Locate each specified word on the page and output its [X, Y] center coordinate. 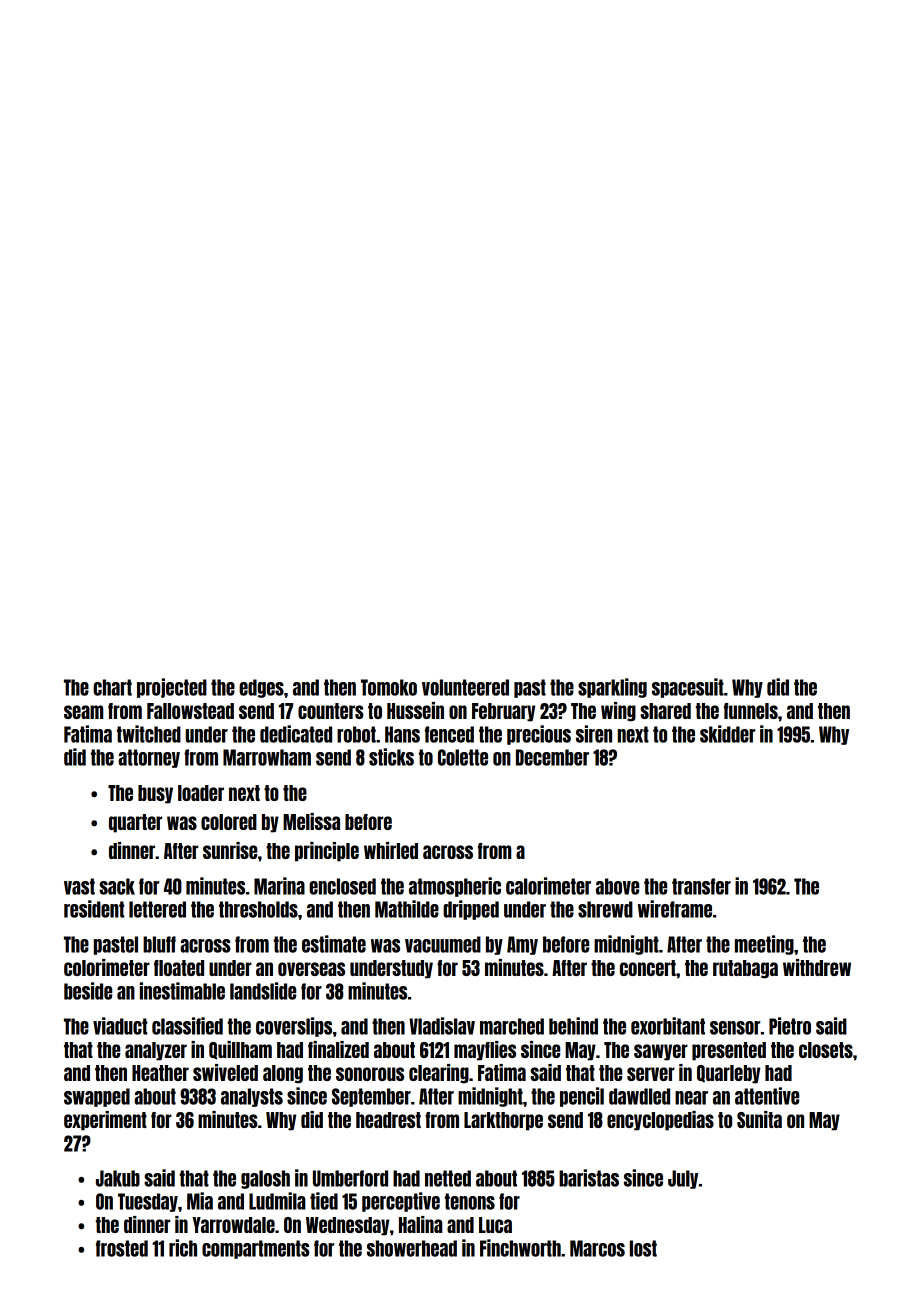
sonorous [370, 1074]
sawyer [661, 1052]
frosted [122, 1248]
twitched [149, 734]
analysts [252, 1097]
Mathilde [407, 909]
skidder [727, 734]
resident [94, 909]
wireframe [675, 909]
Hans [402, 734]
